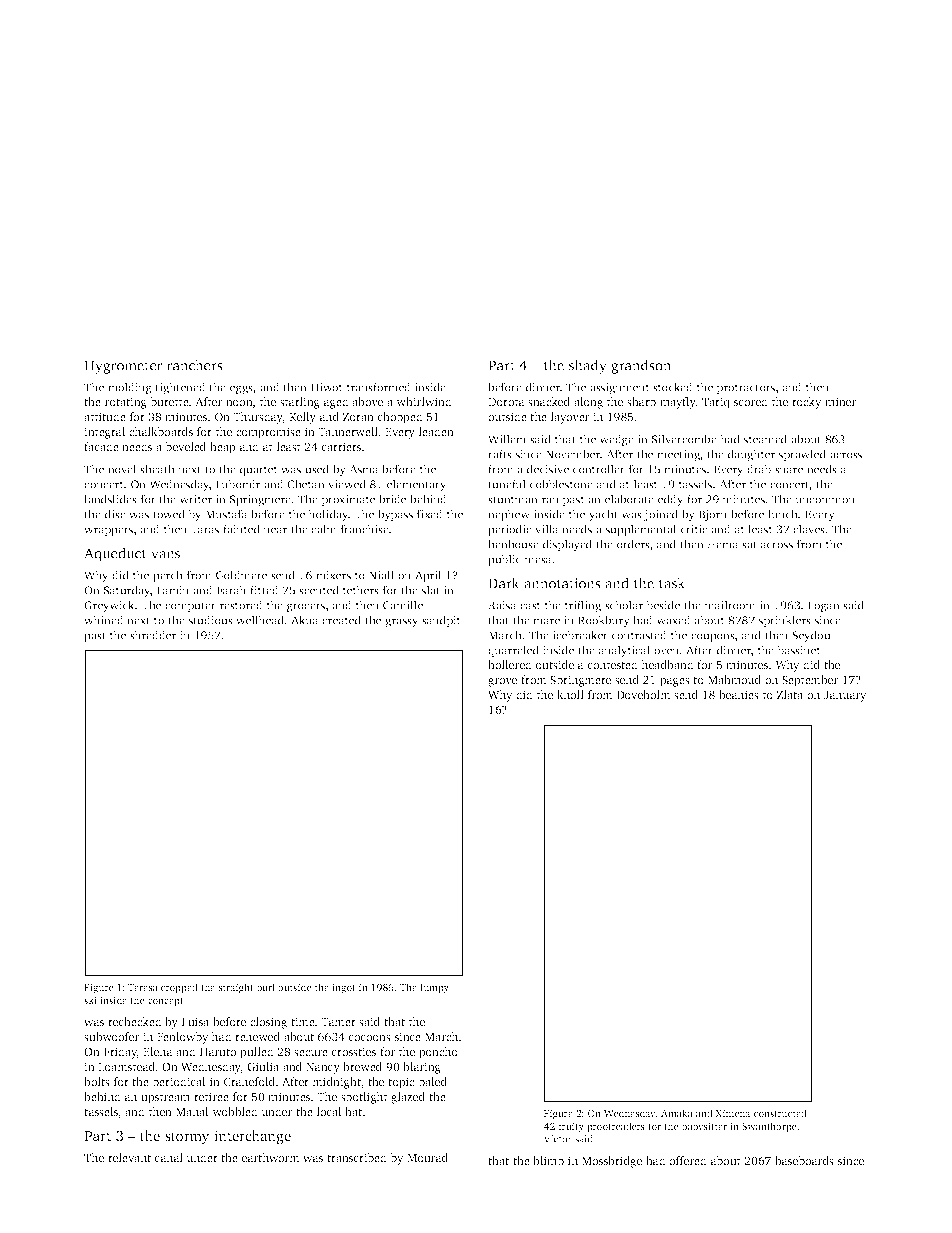 Image resolution: width=952 pixels, height=1233 pixels. Describe the element at coordinates (165, 1098) in the screenshot. I see `upstream` at that location.
